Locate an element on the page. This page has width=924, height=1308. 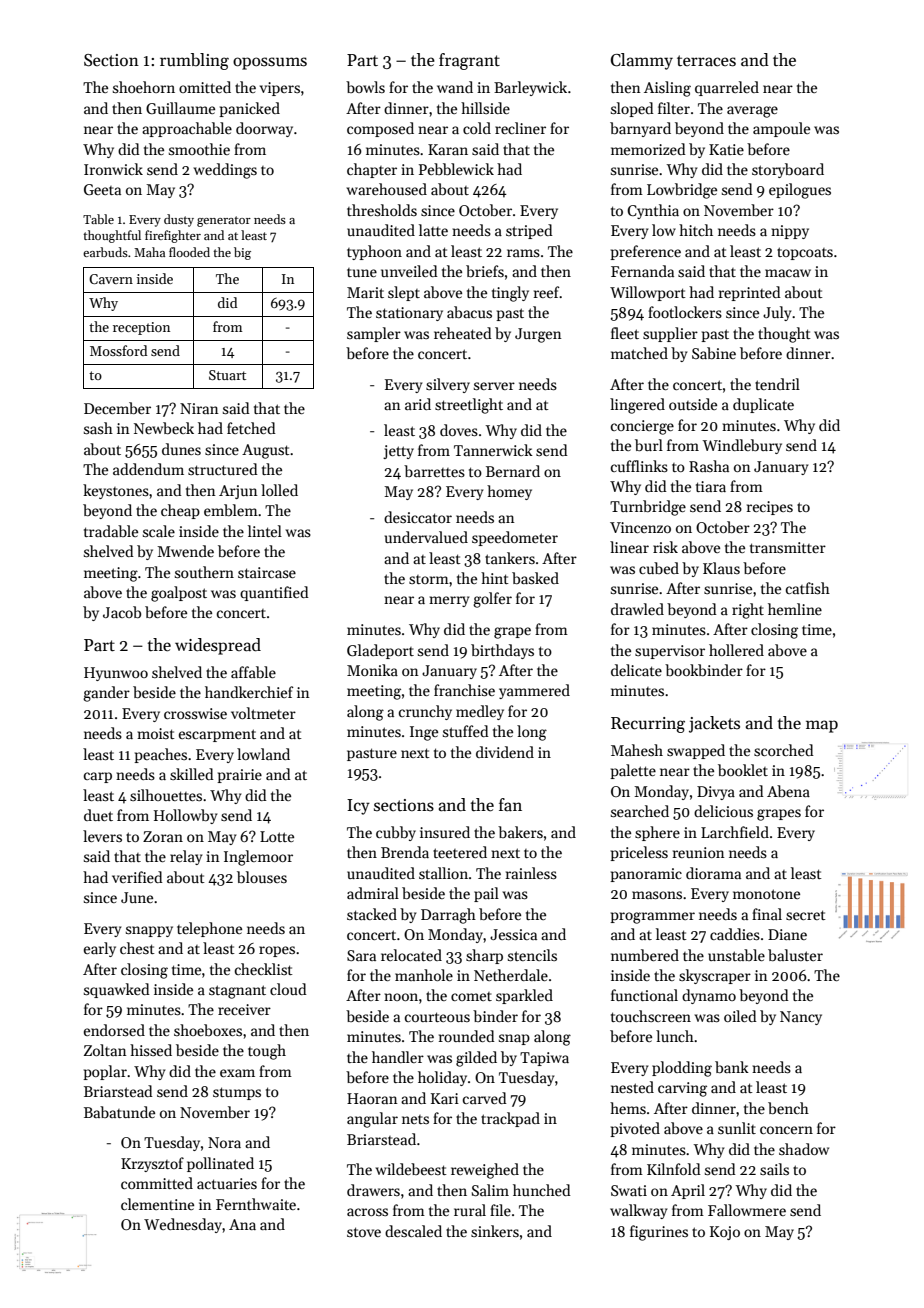
tough is located at coordinates (267, 1052).
